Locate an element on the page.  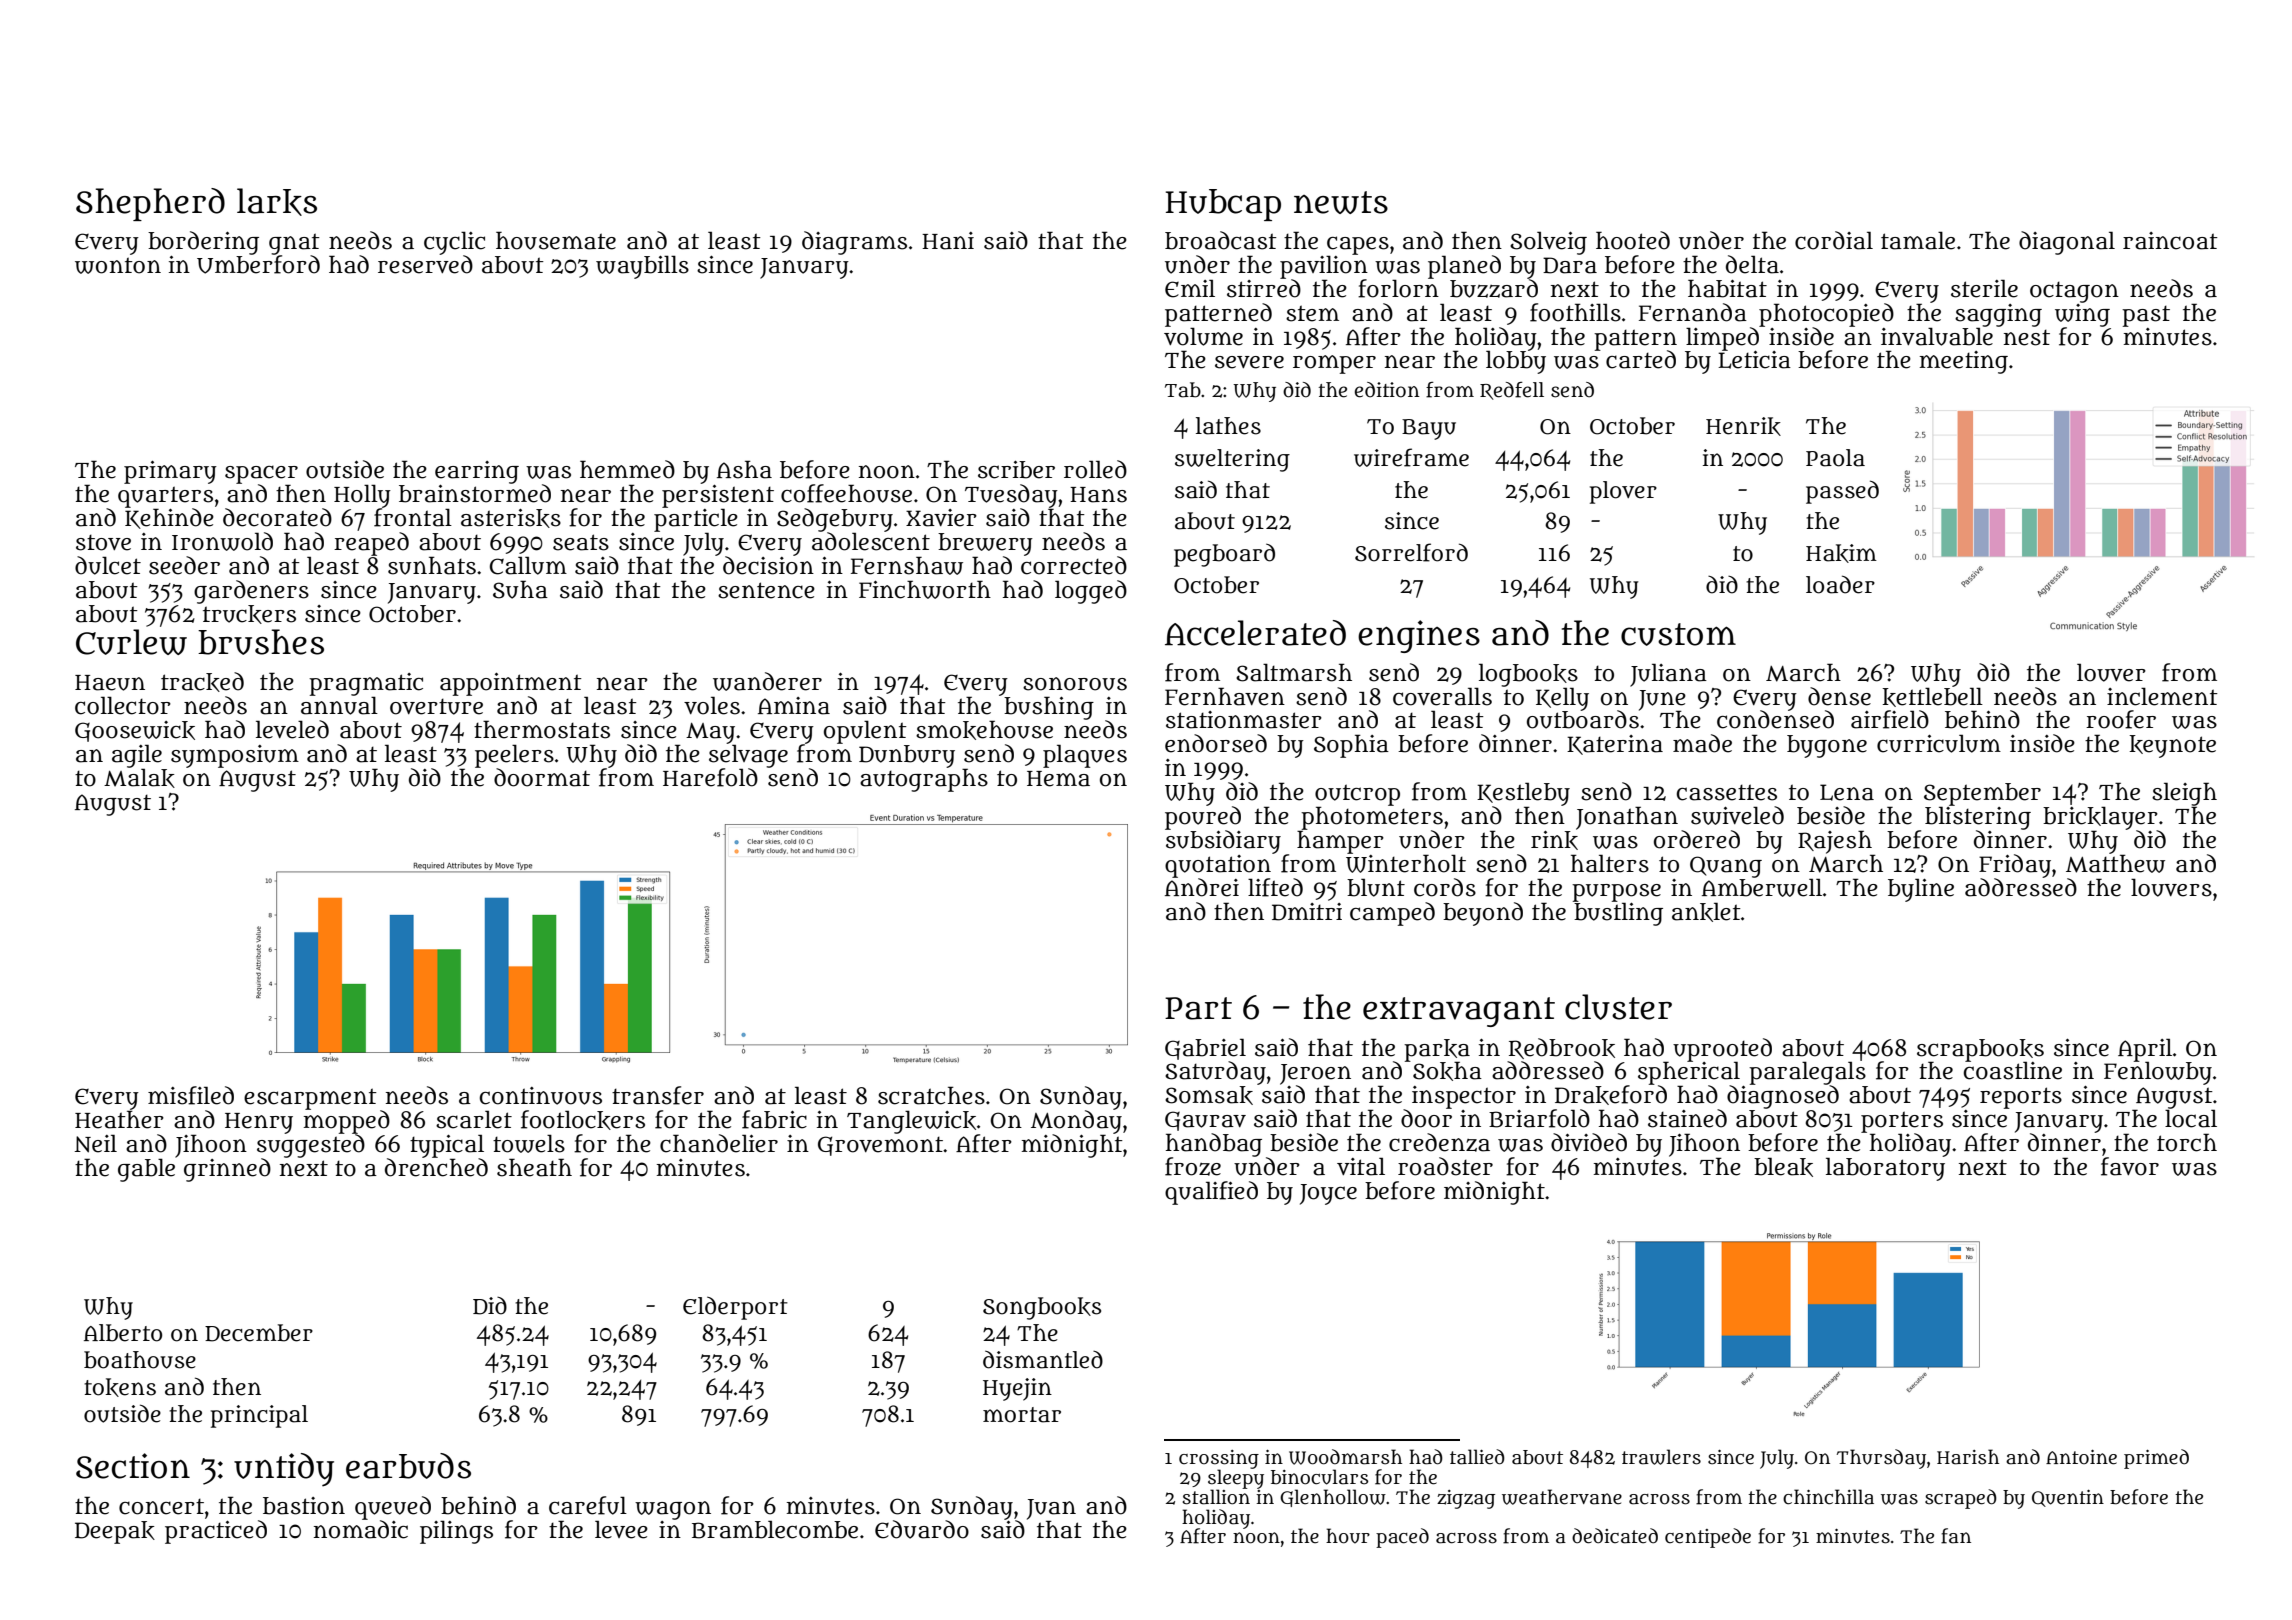
diagrams is located at coordinates (854, 243).
